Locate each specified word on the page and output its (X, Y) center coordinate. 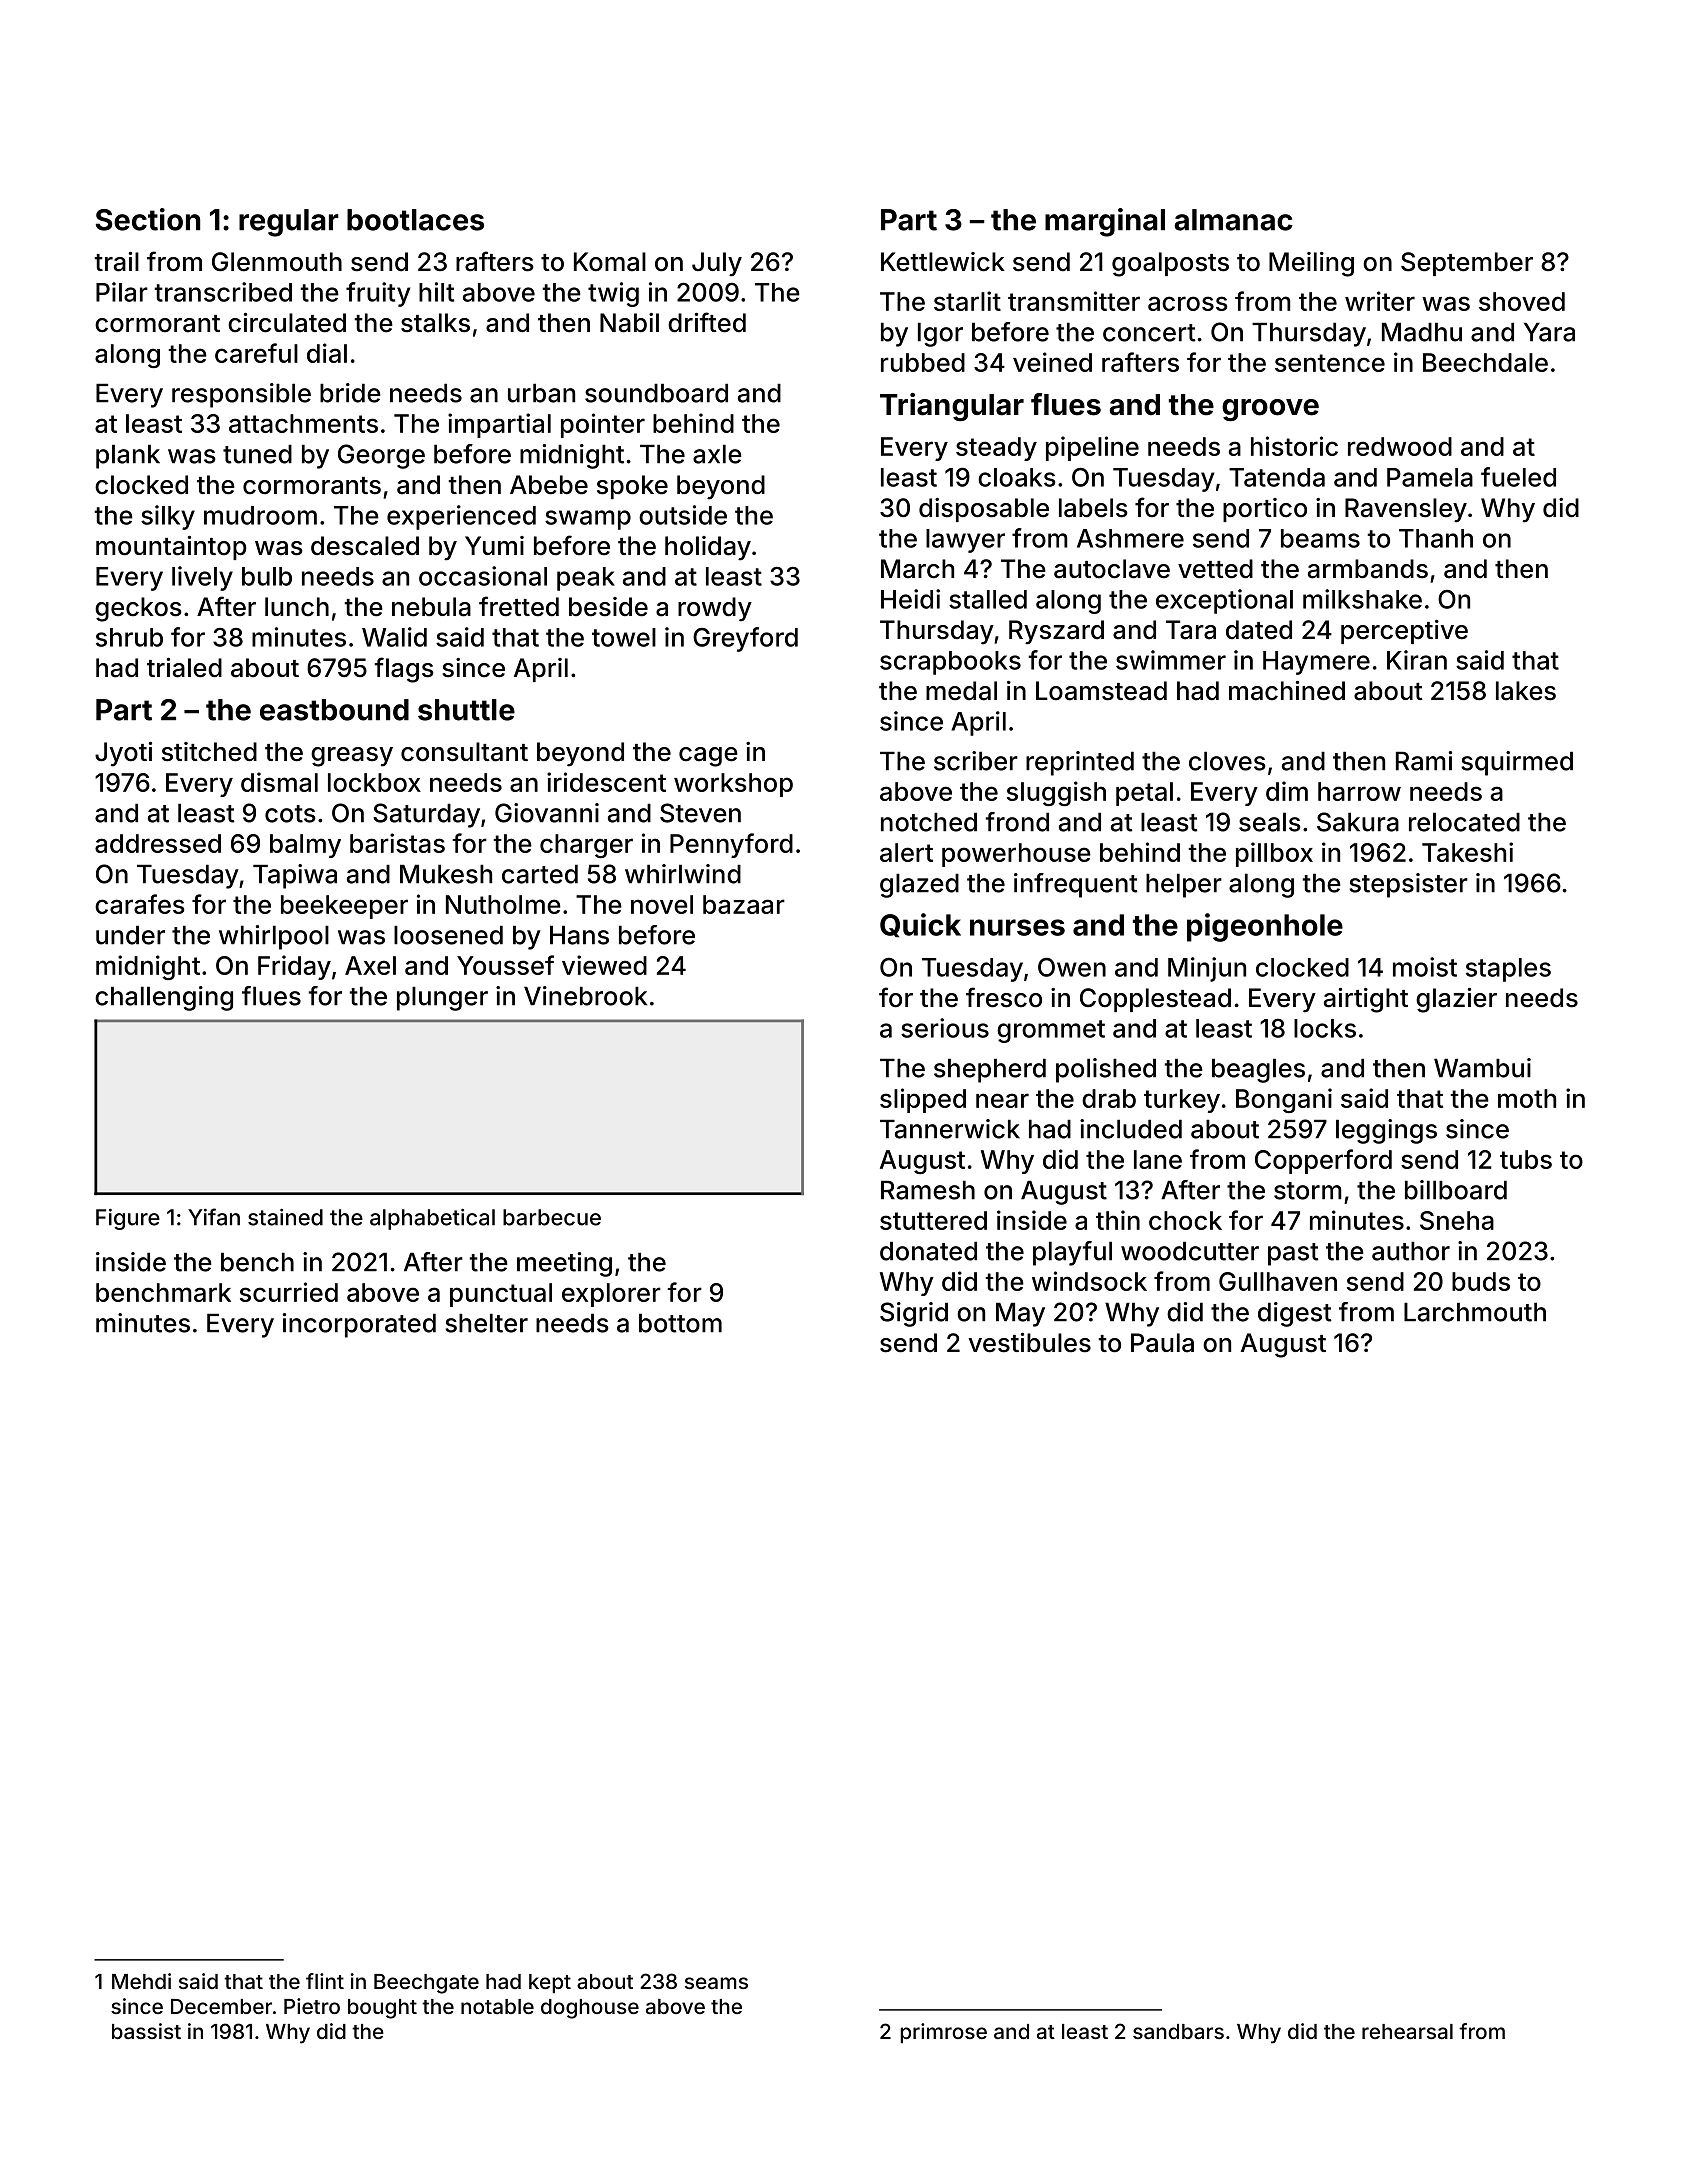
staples (1508, 970)
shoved (1522, 301)
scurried (289, 1292)
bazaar (744, 904)
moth (1527, 1098)
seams (716, 1983)
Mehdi (141, 1981)
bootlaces (415, 220)
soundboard (656, 393)
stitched (209, 752)
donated (928, 1251)
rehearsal (1407, 2031)
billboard (1456, 1190)
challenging (164, 998)
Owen (1072, 967)
